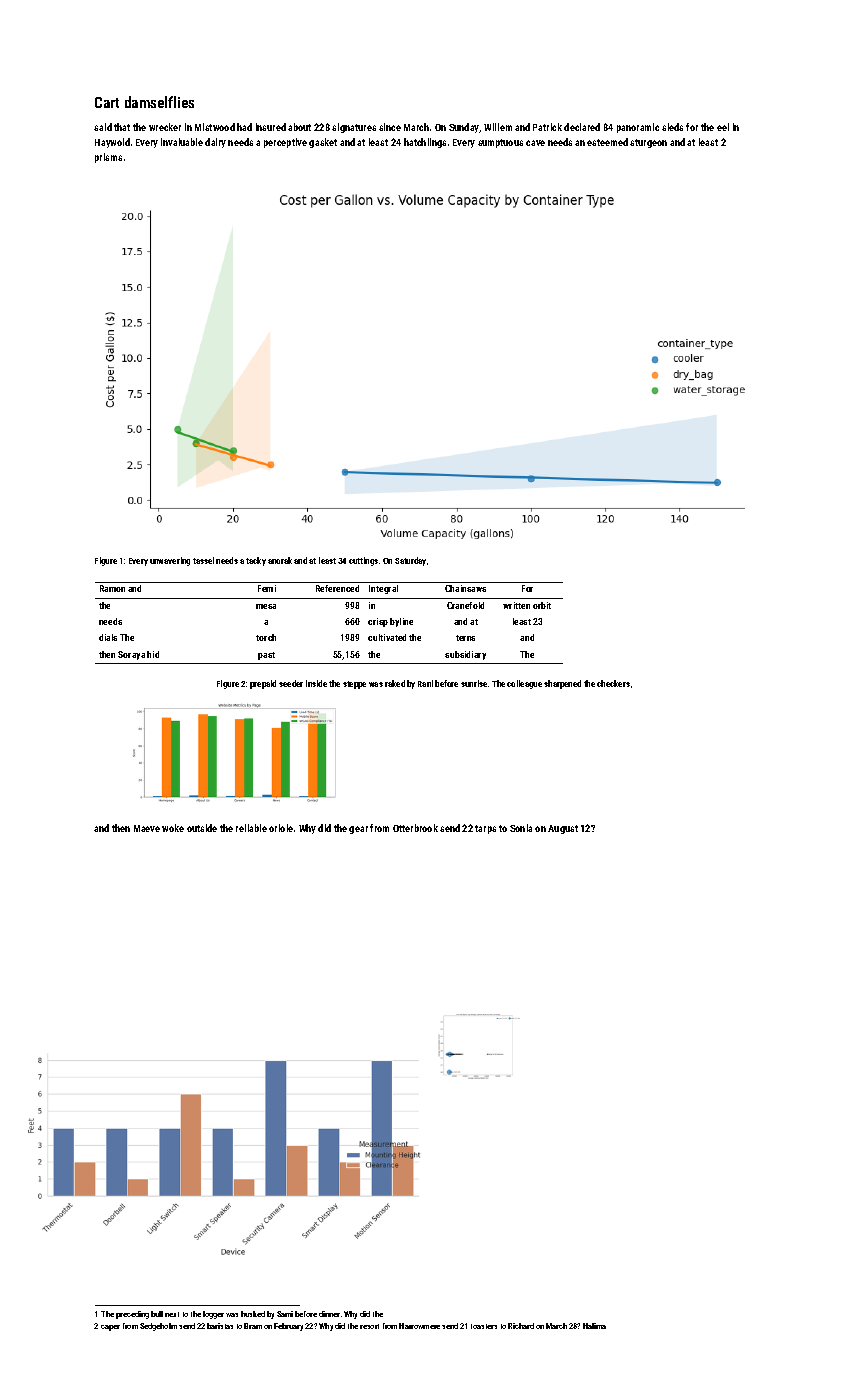 This image has height=1400, width=849. I want to click on Halima, so click(594, 1326).
